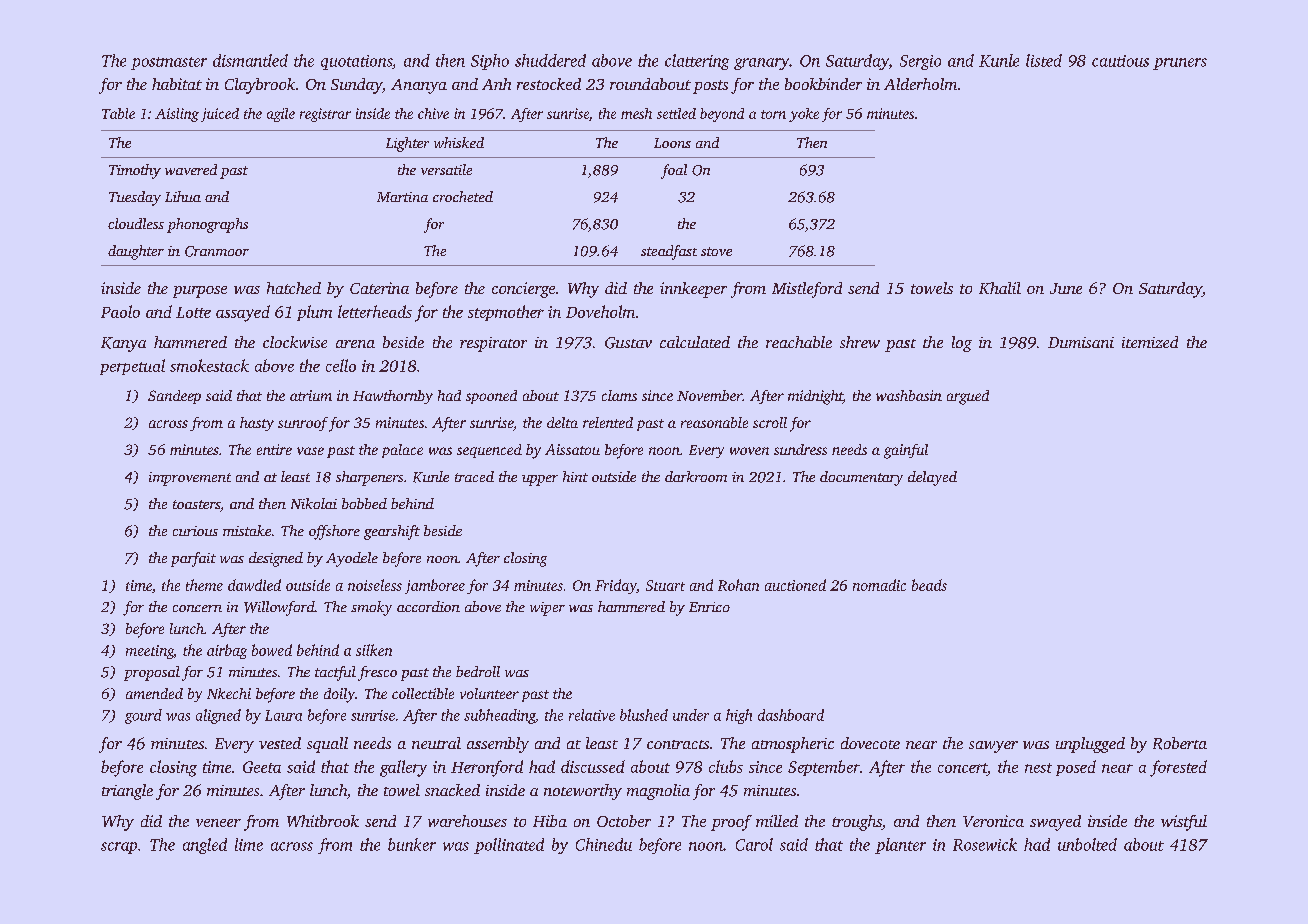 This page has width=1308, height=924. What do you see at coordinates (407, 144) in the page?
I see `Lighter` at bounding box center [407, 144].
